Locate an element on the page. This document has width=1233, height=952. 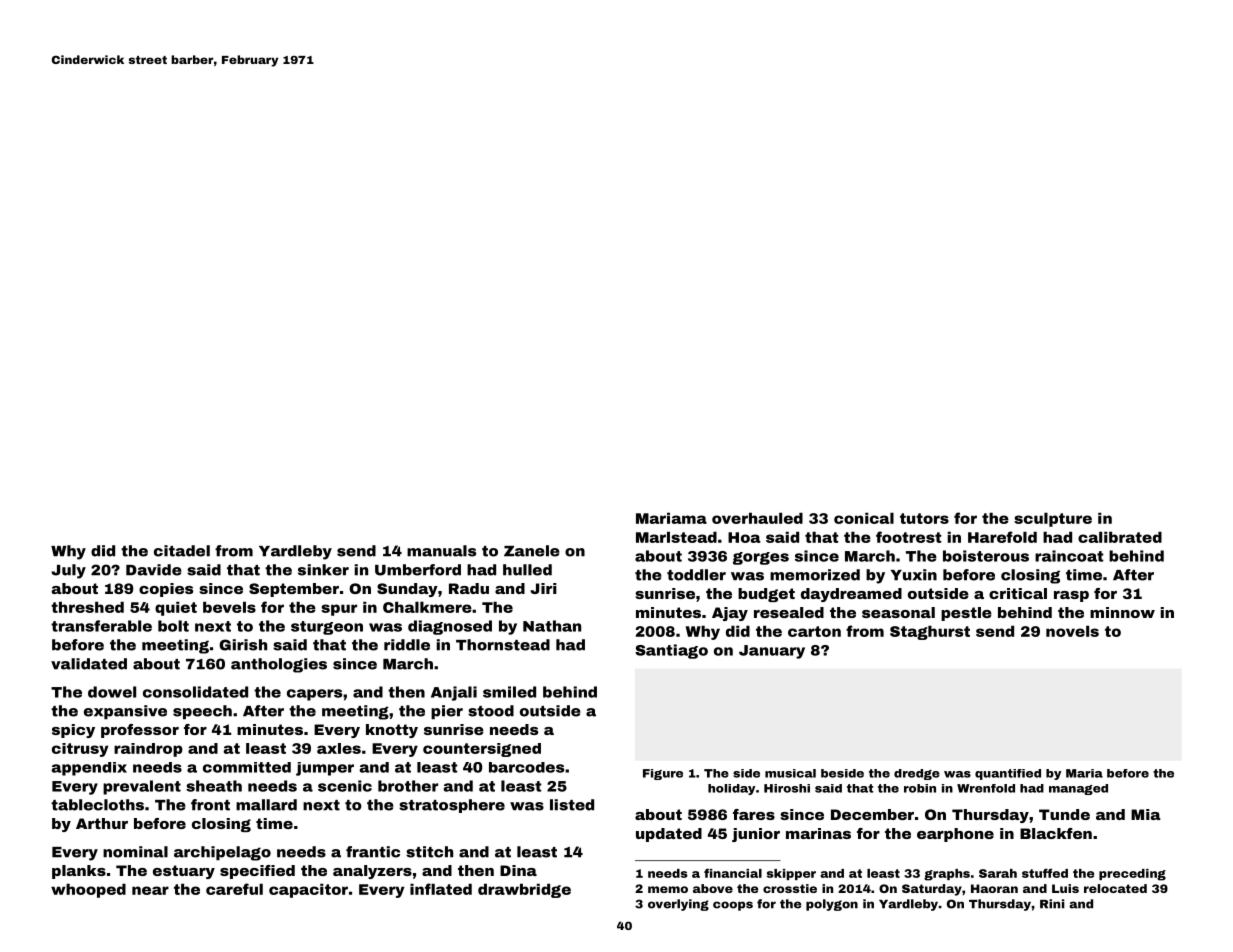
appendix is located at coordinates (89, 769).
